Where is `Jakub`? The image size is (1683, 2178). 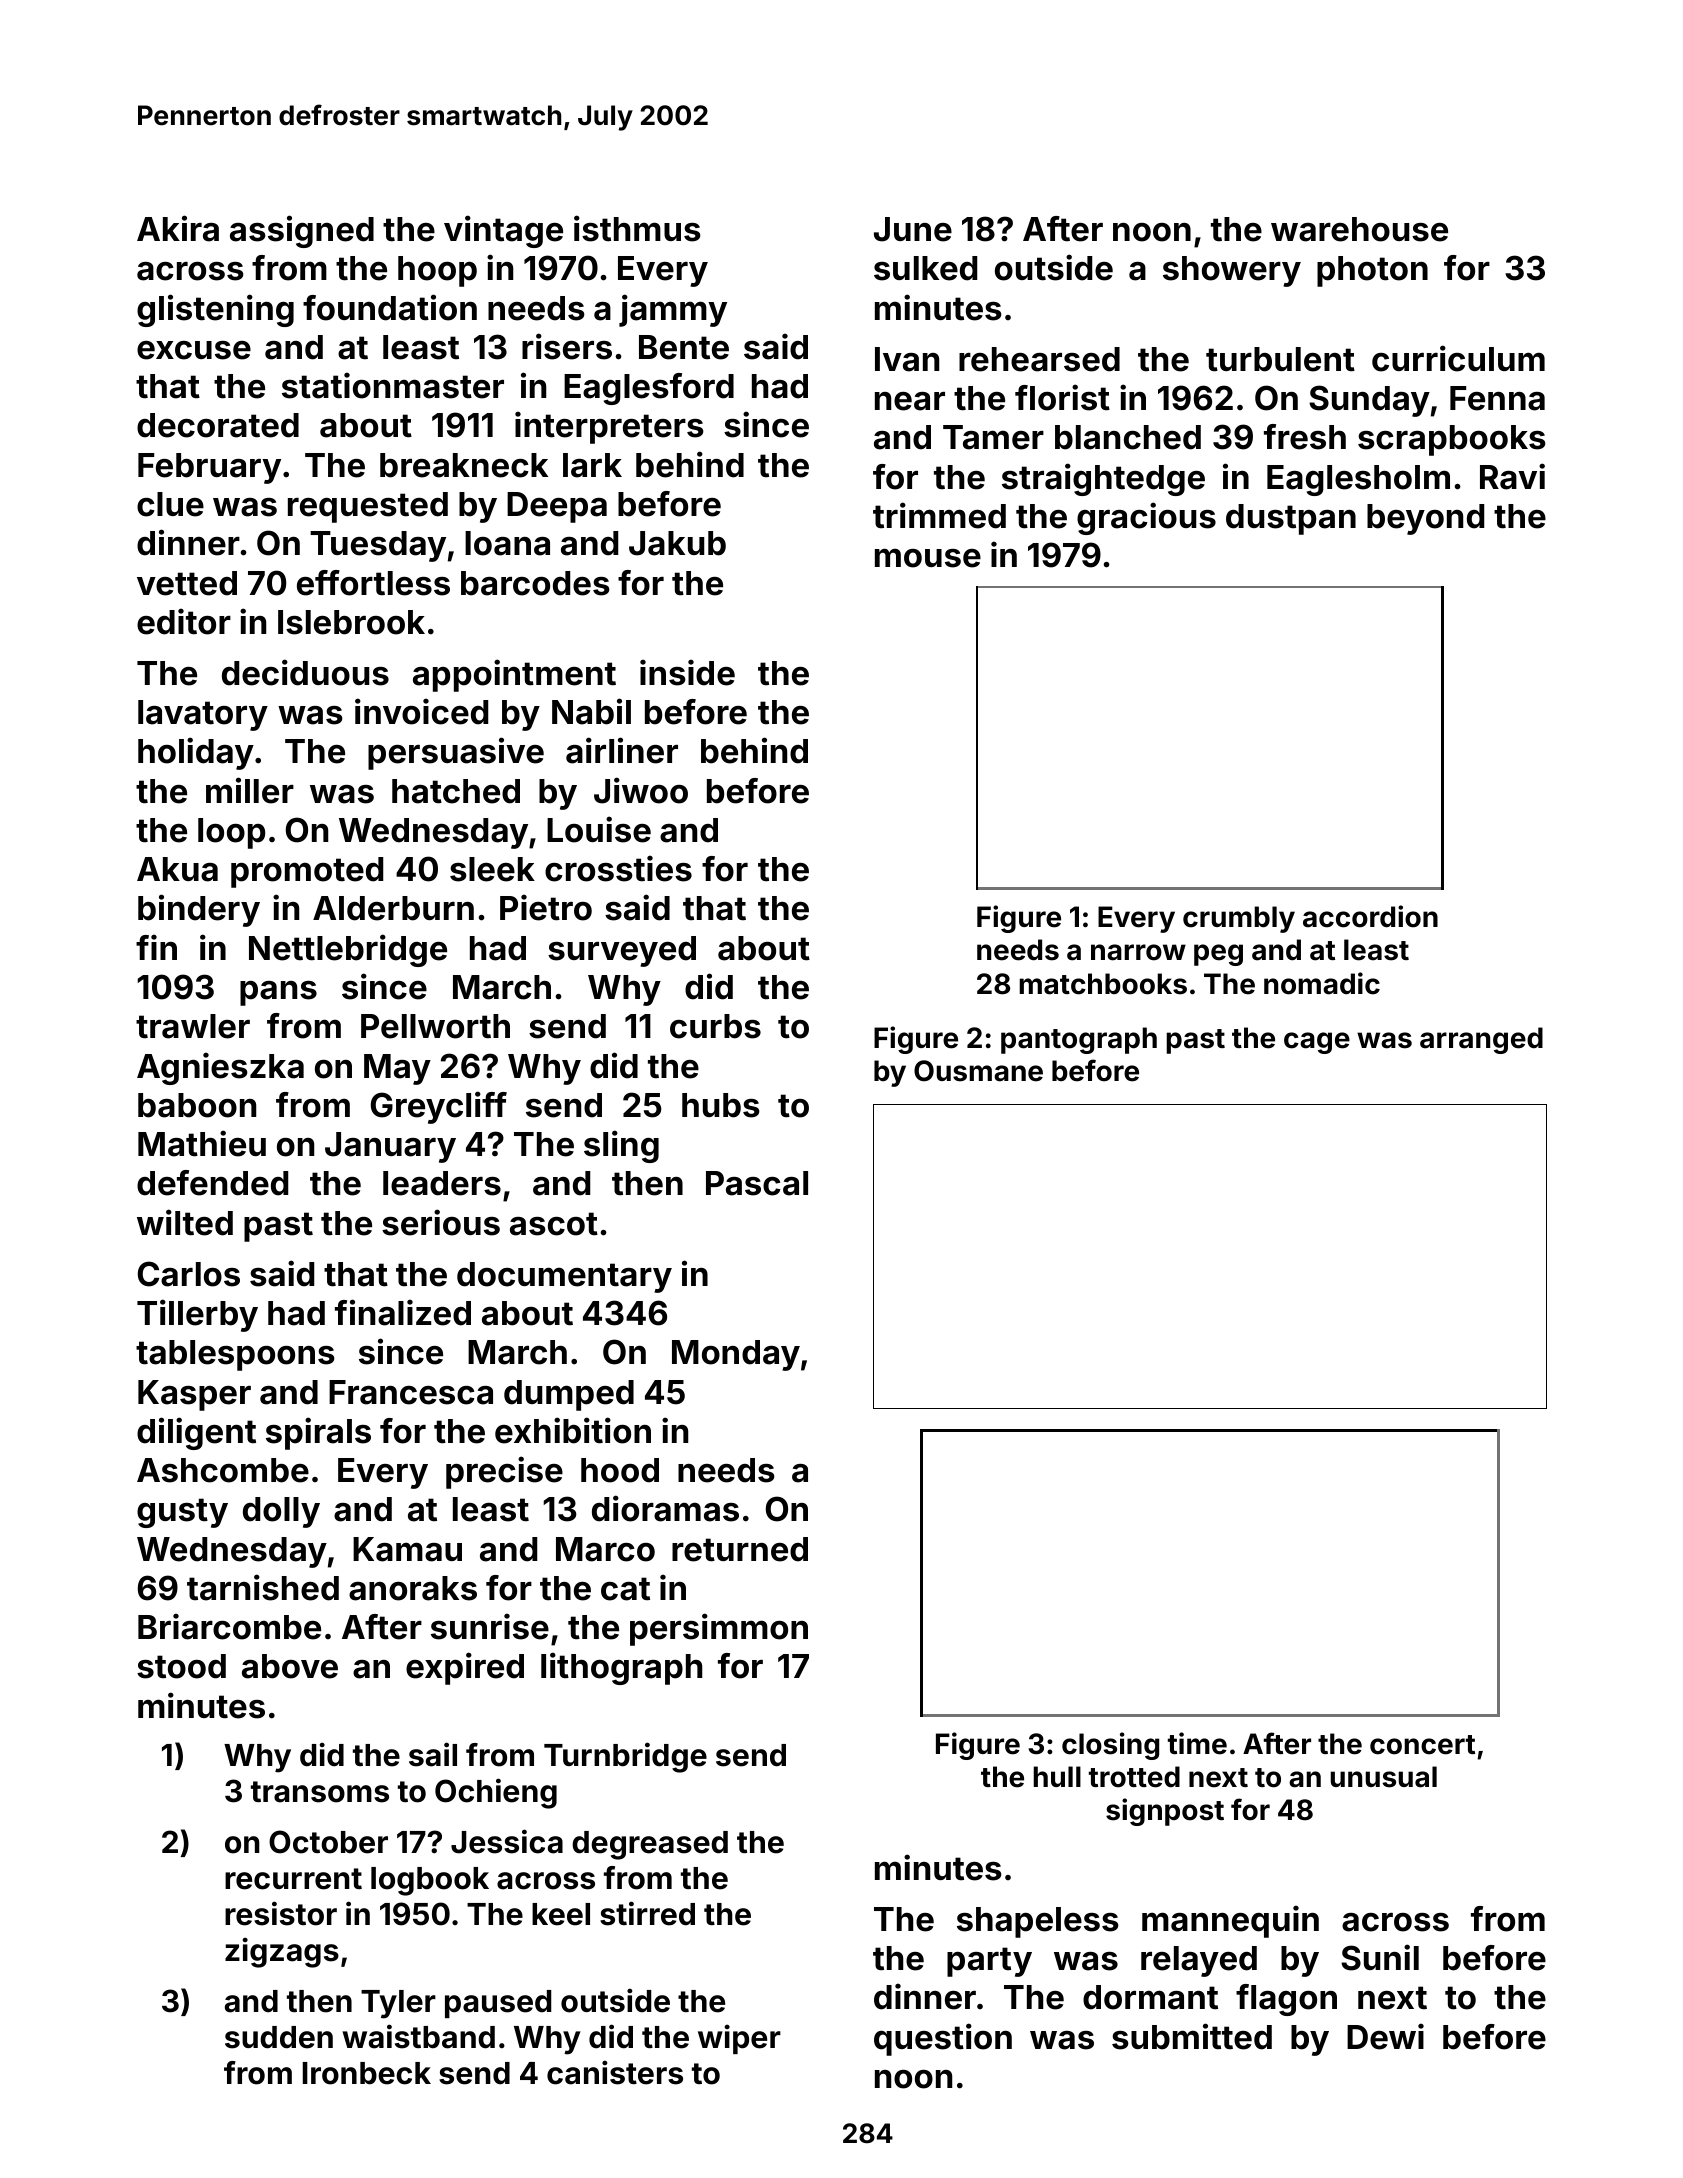
Jakub is located at coordinates (677, 543).
